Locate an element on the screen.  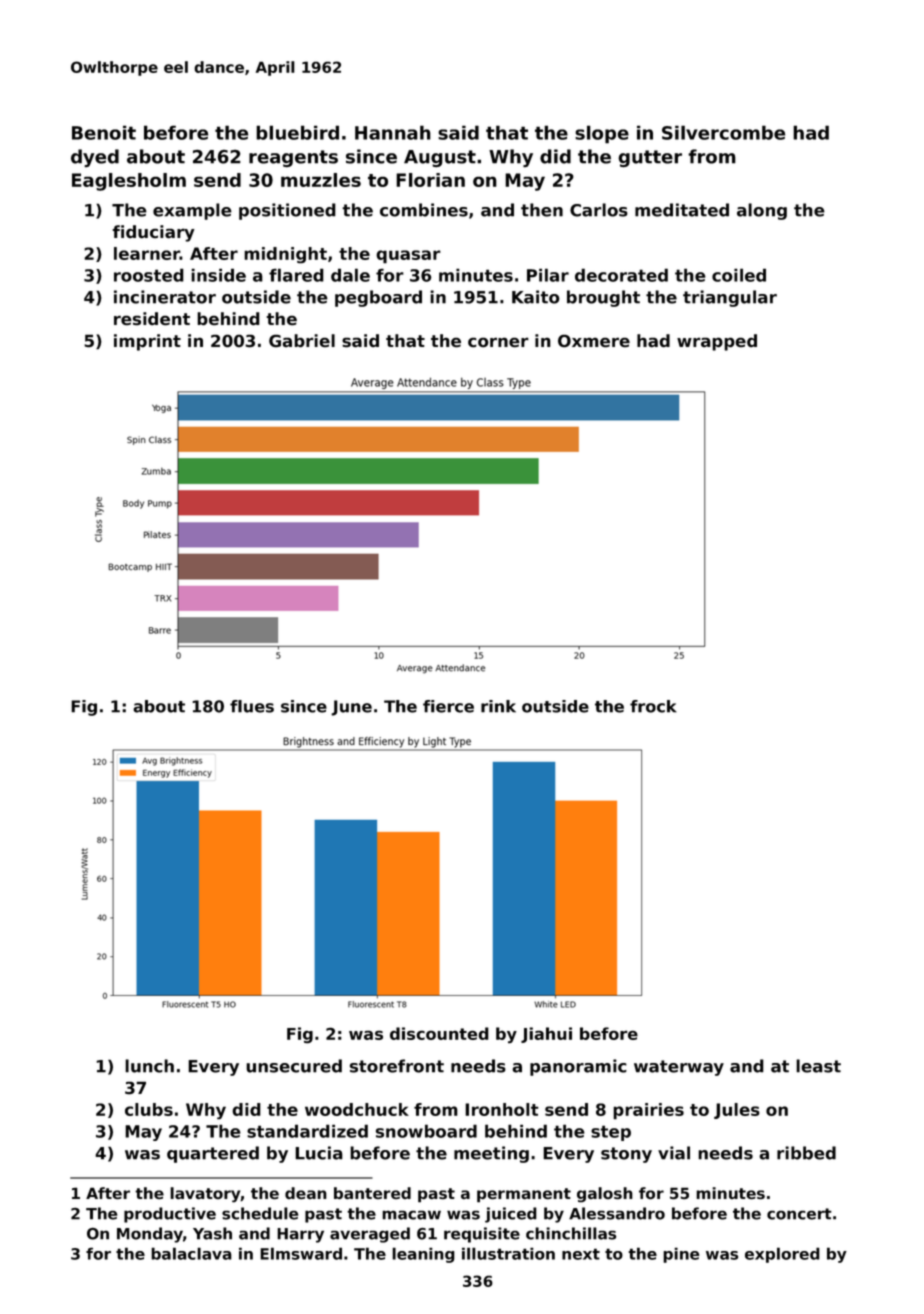
Carlos is located at coordinates (599, 210).
